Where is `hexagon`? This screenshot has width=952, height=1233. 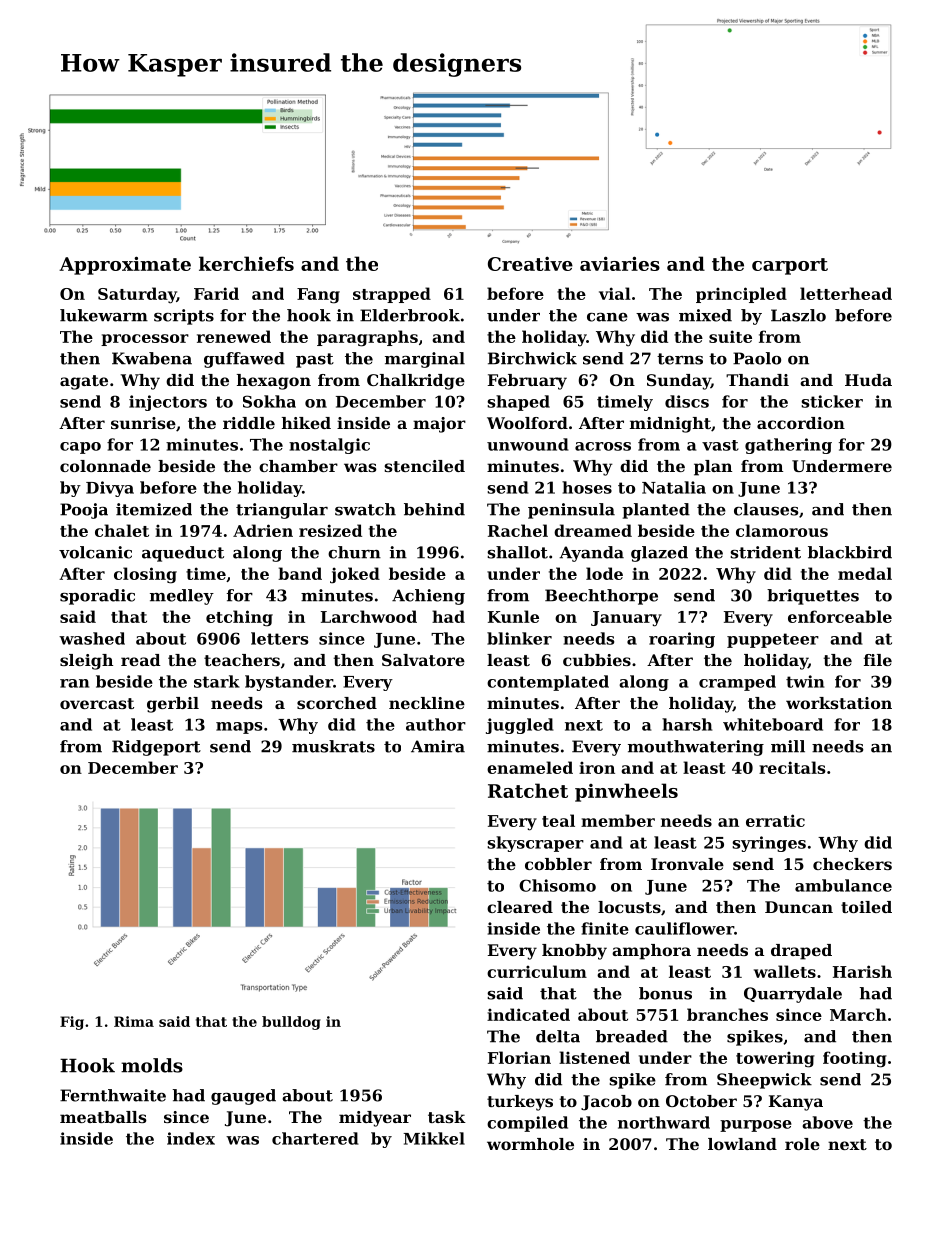 hexagon is located at coordinates (274, 382).
